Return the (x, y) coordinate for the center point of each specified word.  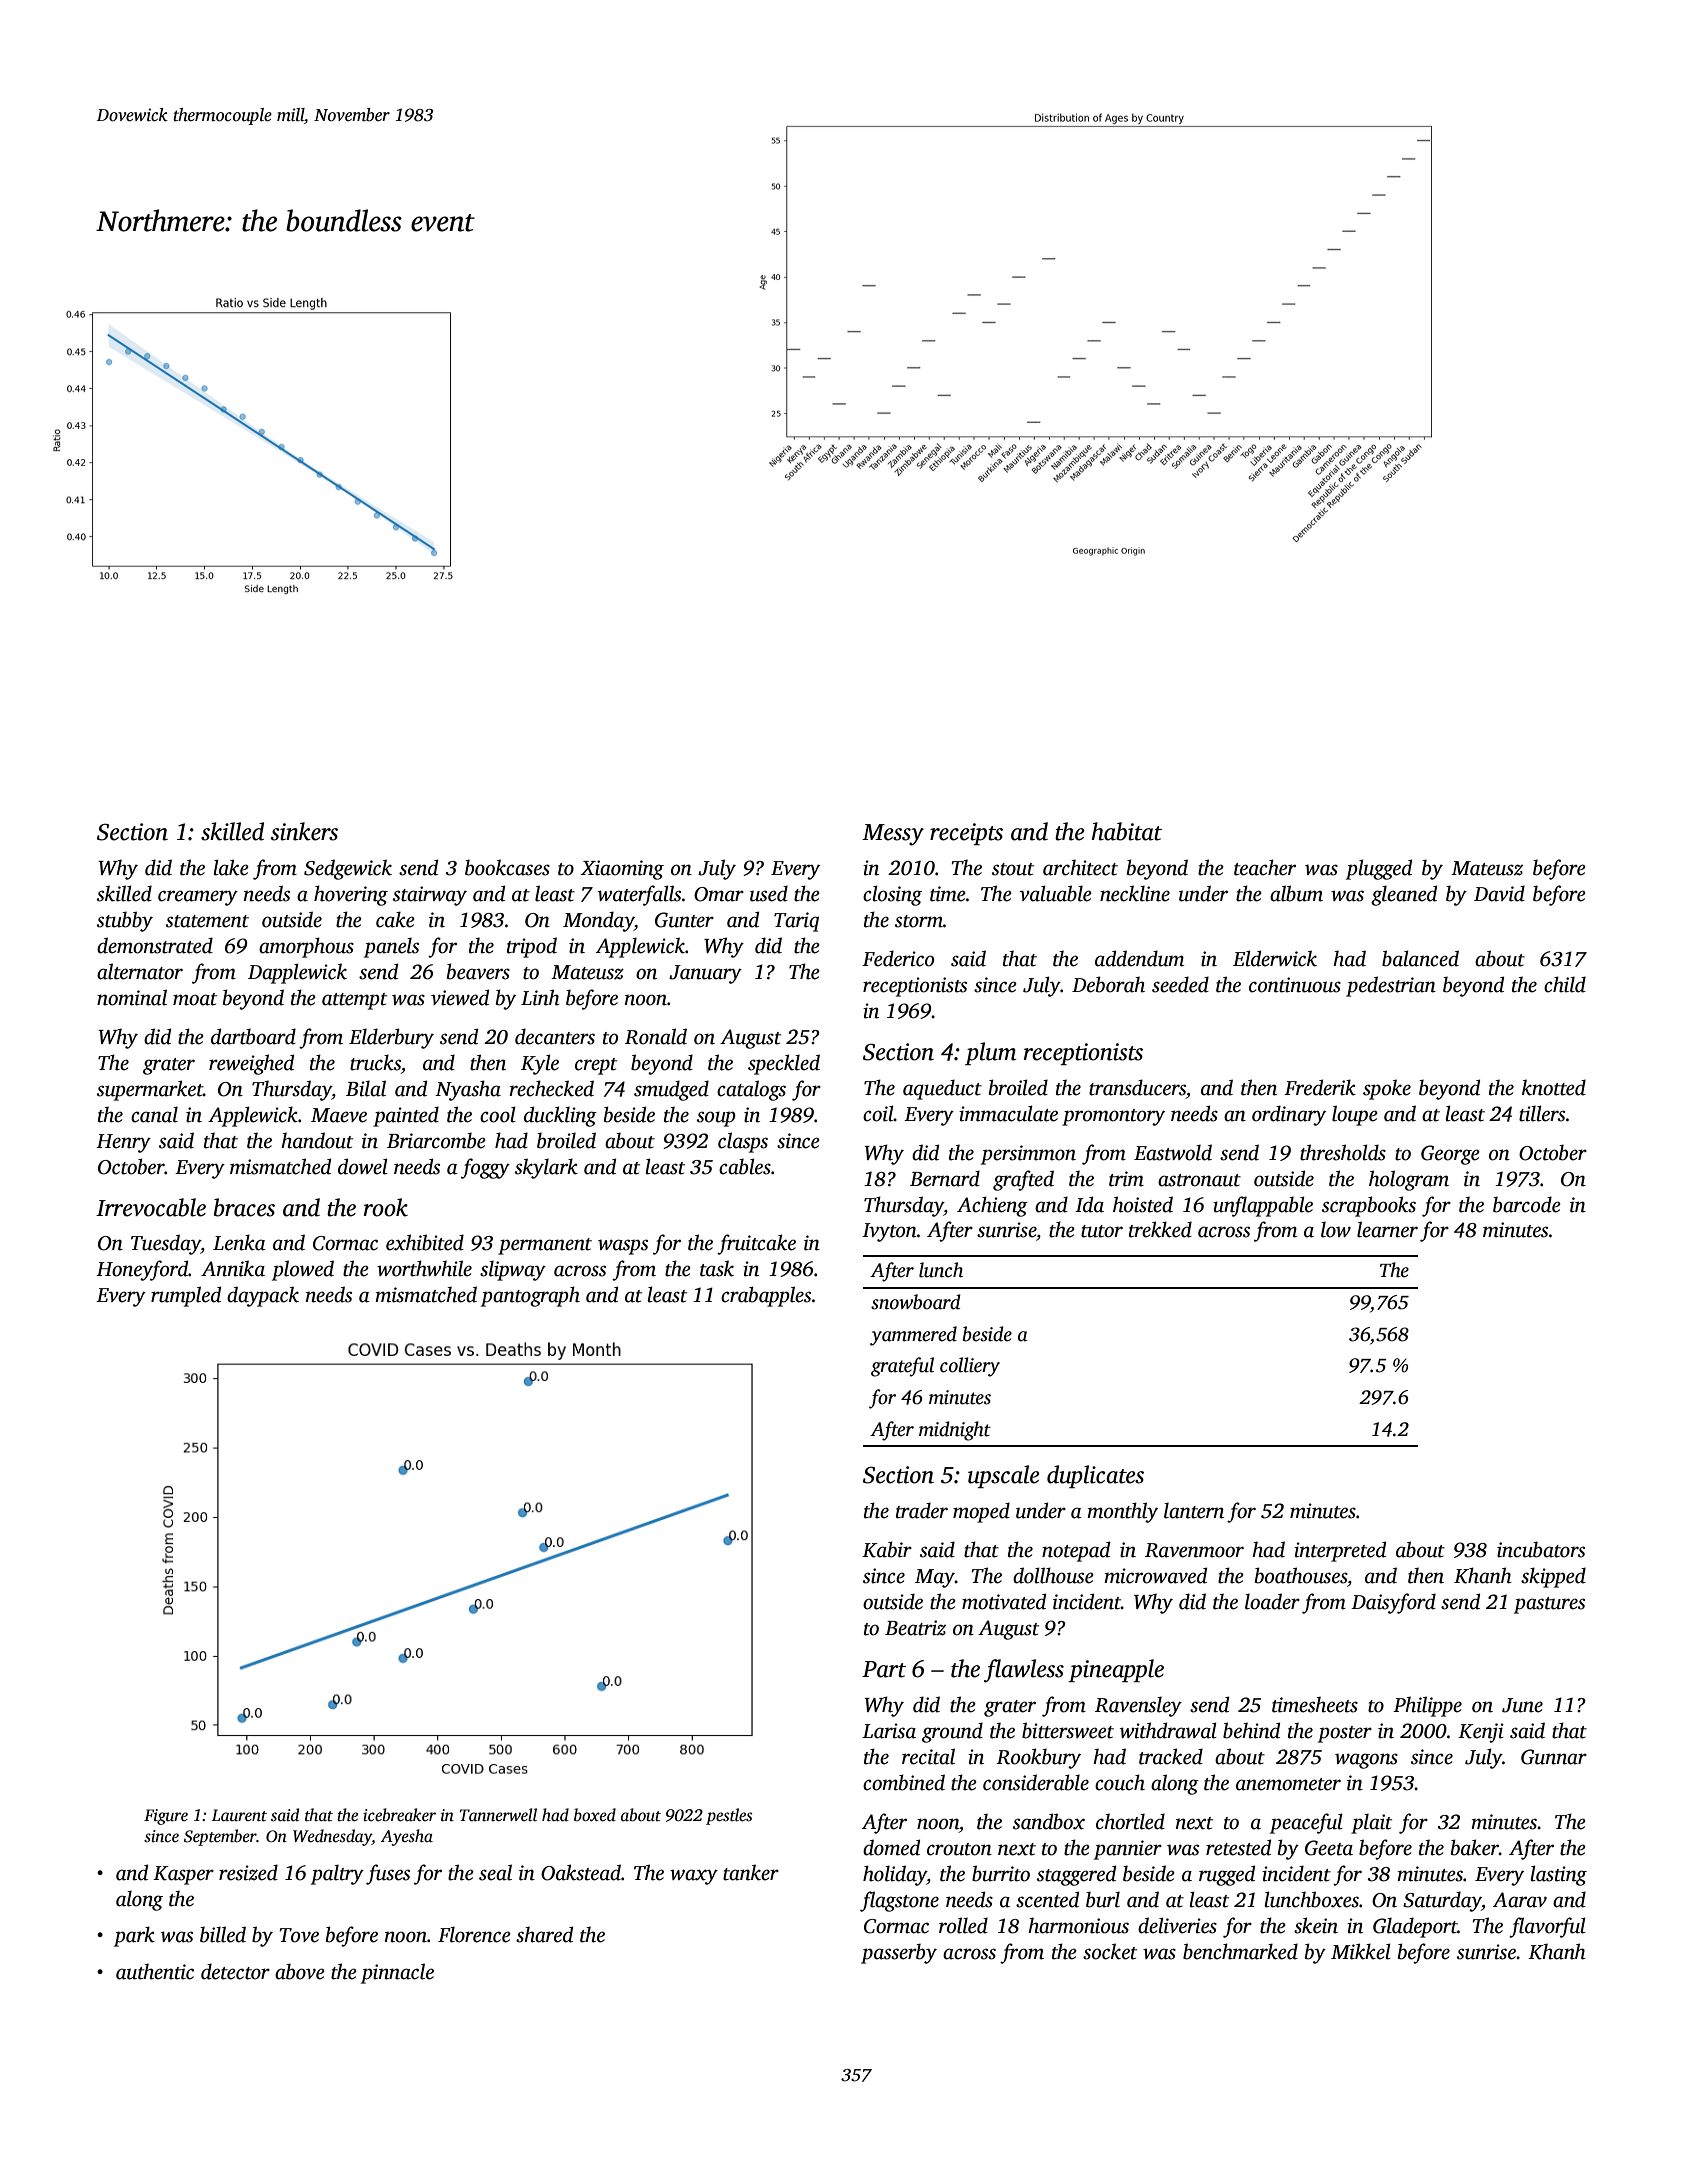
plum (990, 1053)
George (1450, 1155)
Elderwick (1275, 958)
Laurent (239, 1815)
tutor (1102, 1231)
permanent (545, 1246)
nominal (132, 997)
